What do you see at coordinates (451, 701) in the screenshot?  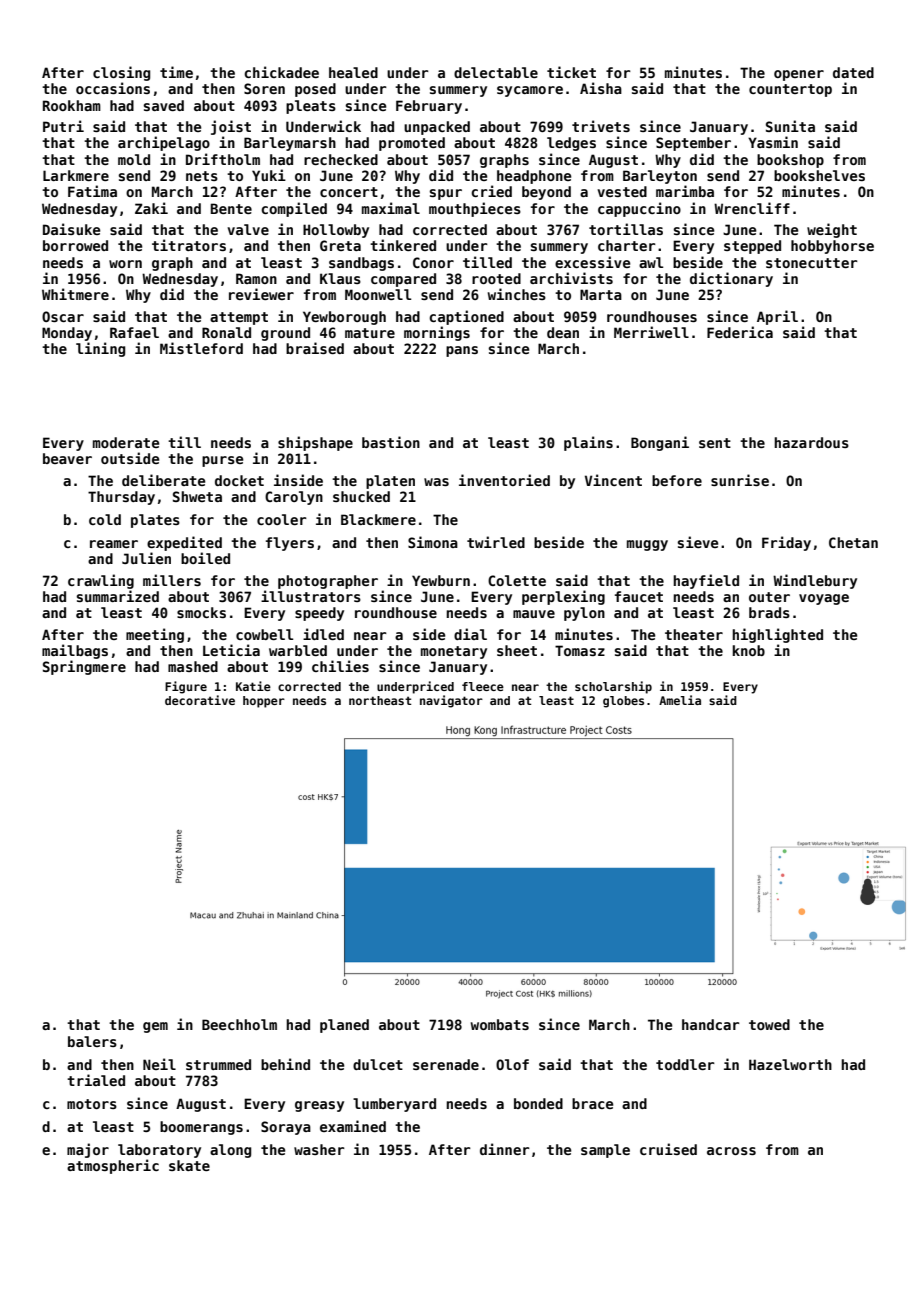 I see `navigator` at bounding box center [451, 701].
